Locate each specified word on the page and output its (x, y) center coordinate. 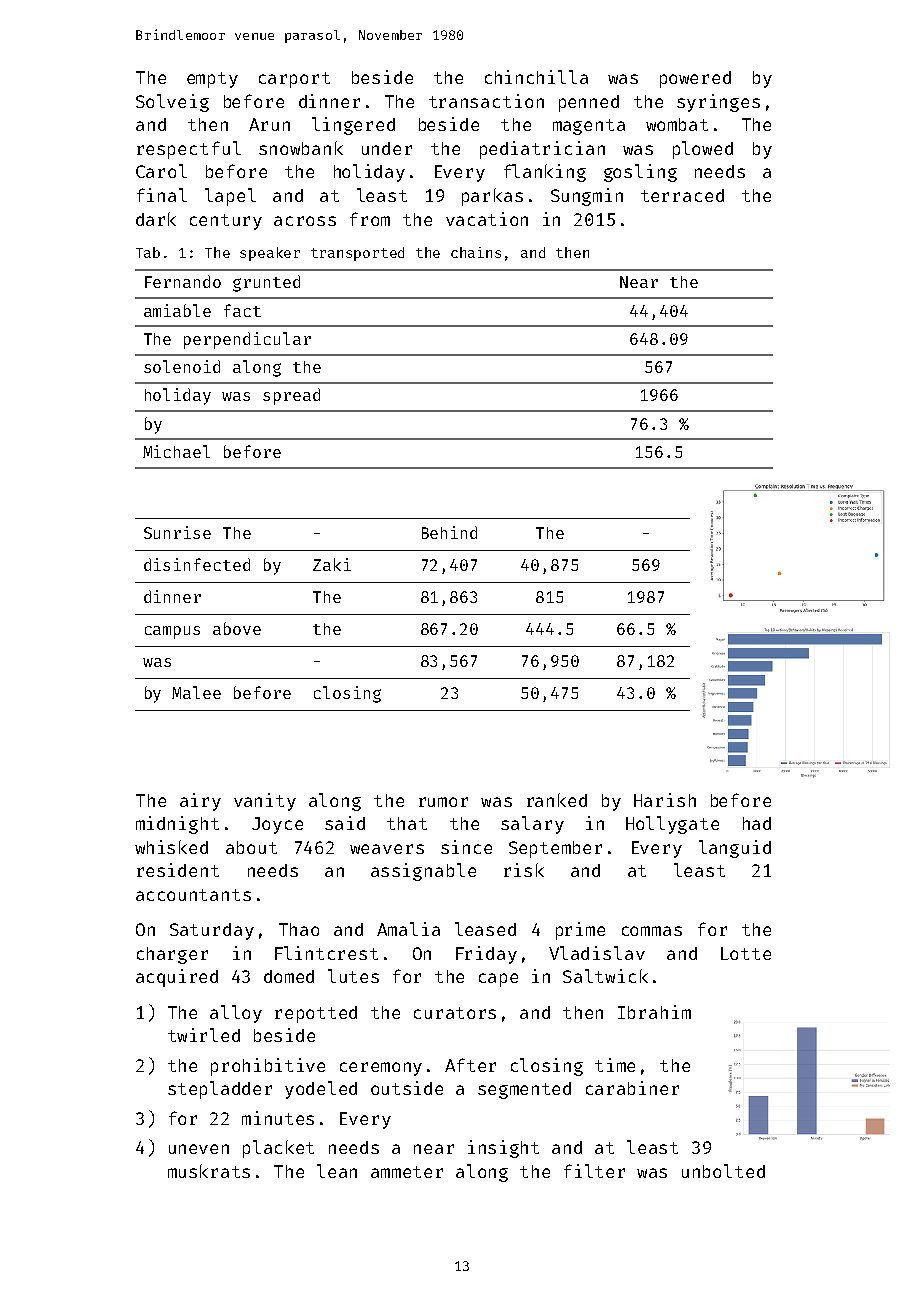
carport (294, 80)
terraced (682, 195)
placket (278, 1149)
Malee (196, 692)
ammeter (407, 1172)
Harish (665, 800)
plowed (703, 150)
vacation (487, 219)
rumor (443, 802)
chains (476, 252)
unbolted (723, 1171)
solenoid (182, 366)
